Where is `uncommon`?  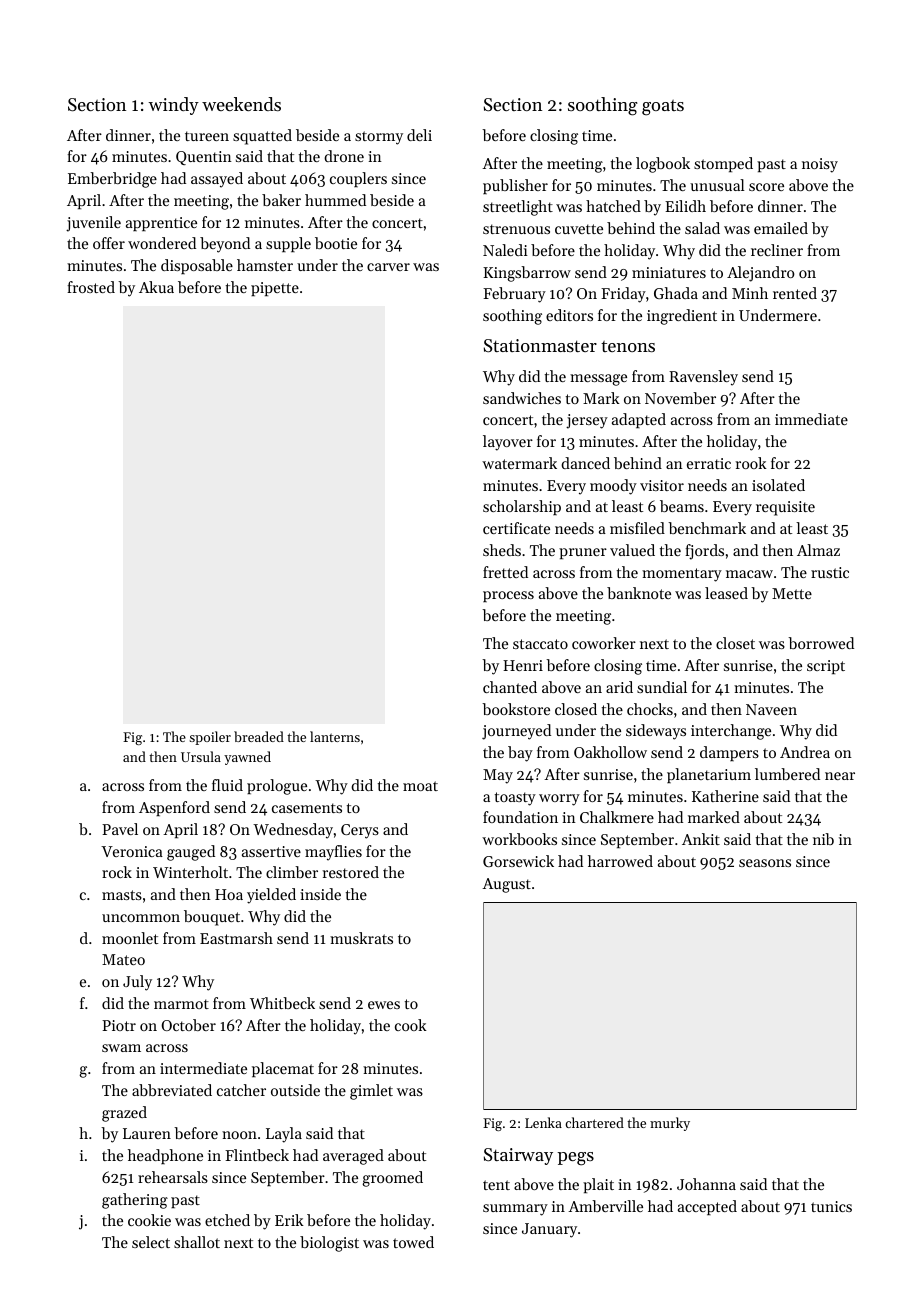
uncommon is located at coordinates (141, 918).
